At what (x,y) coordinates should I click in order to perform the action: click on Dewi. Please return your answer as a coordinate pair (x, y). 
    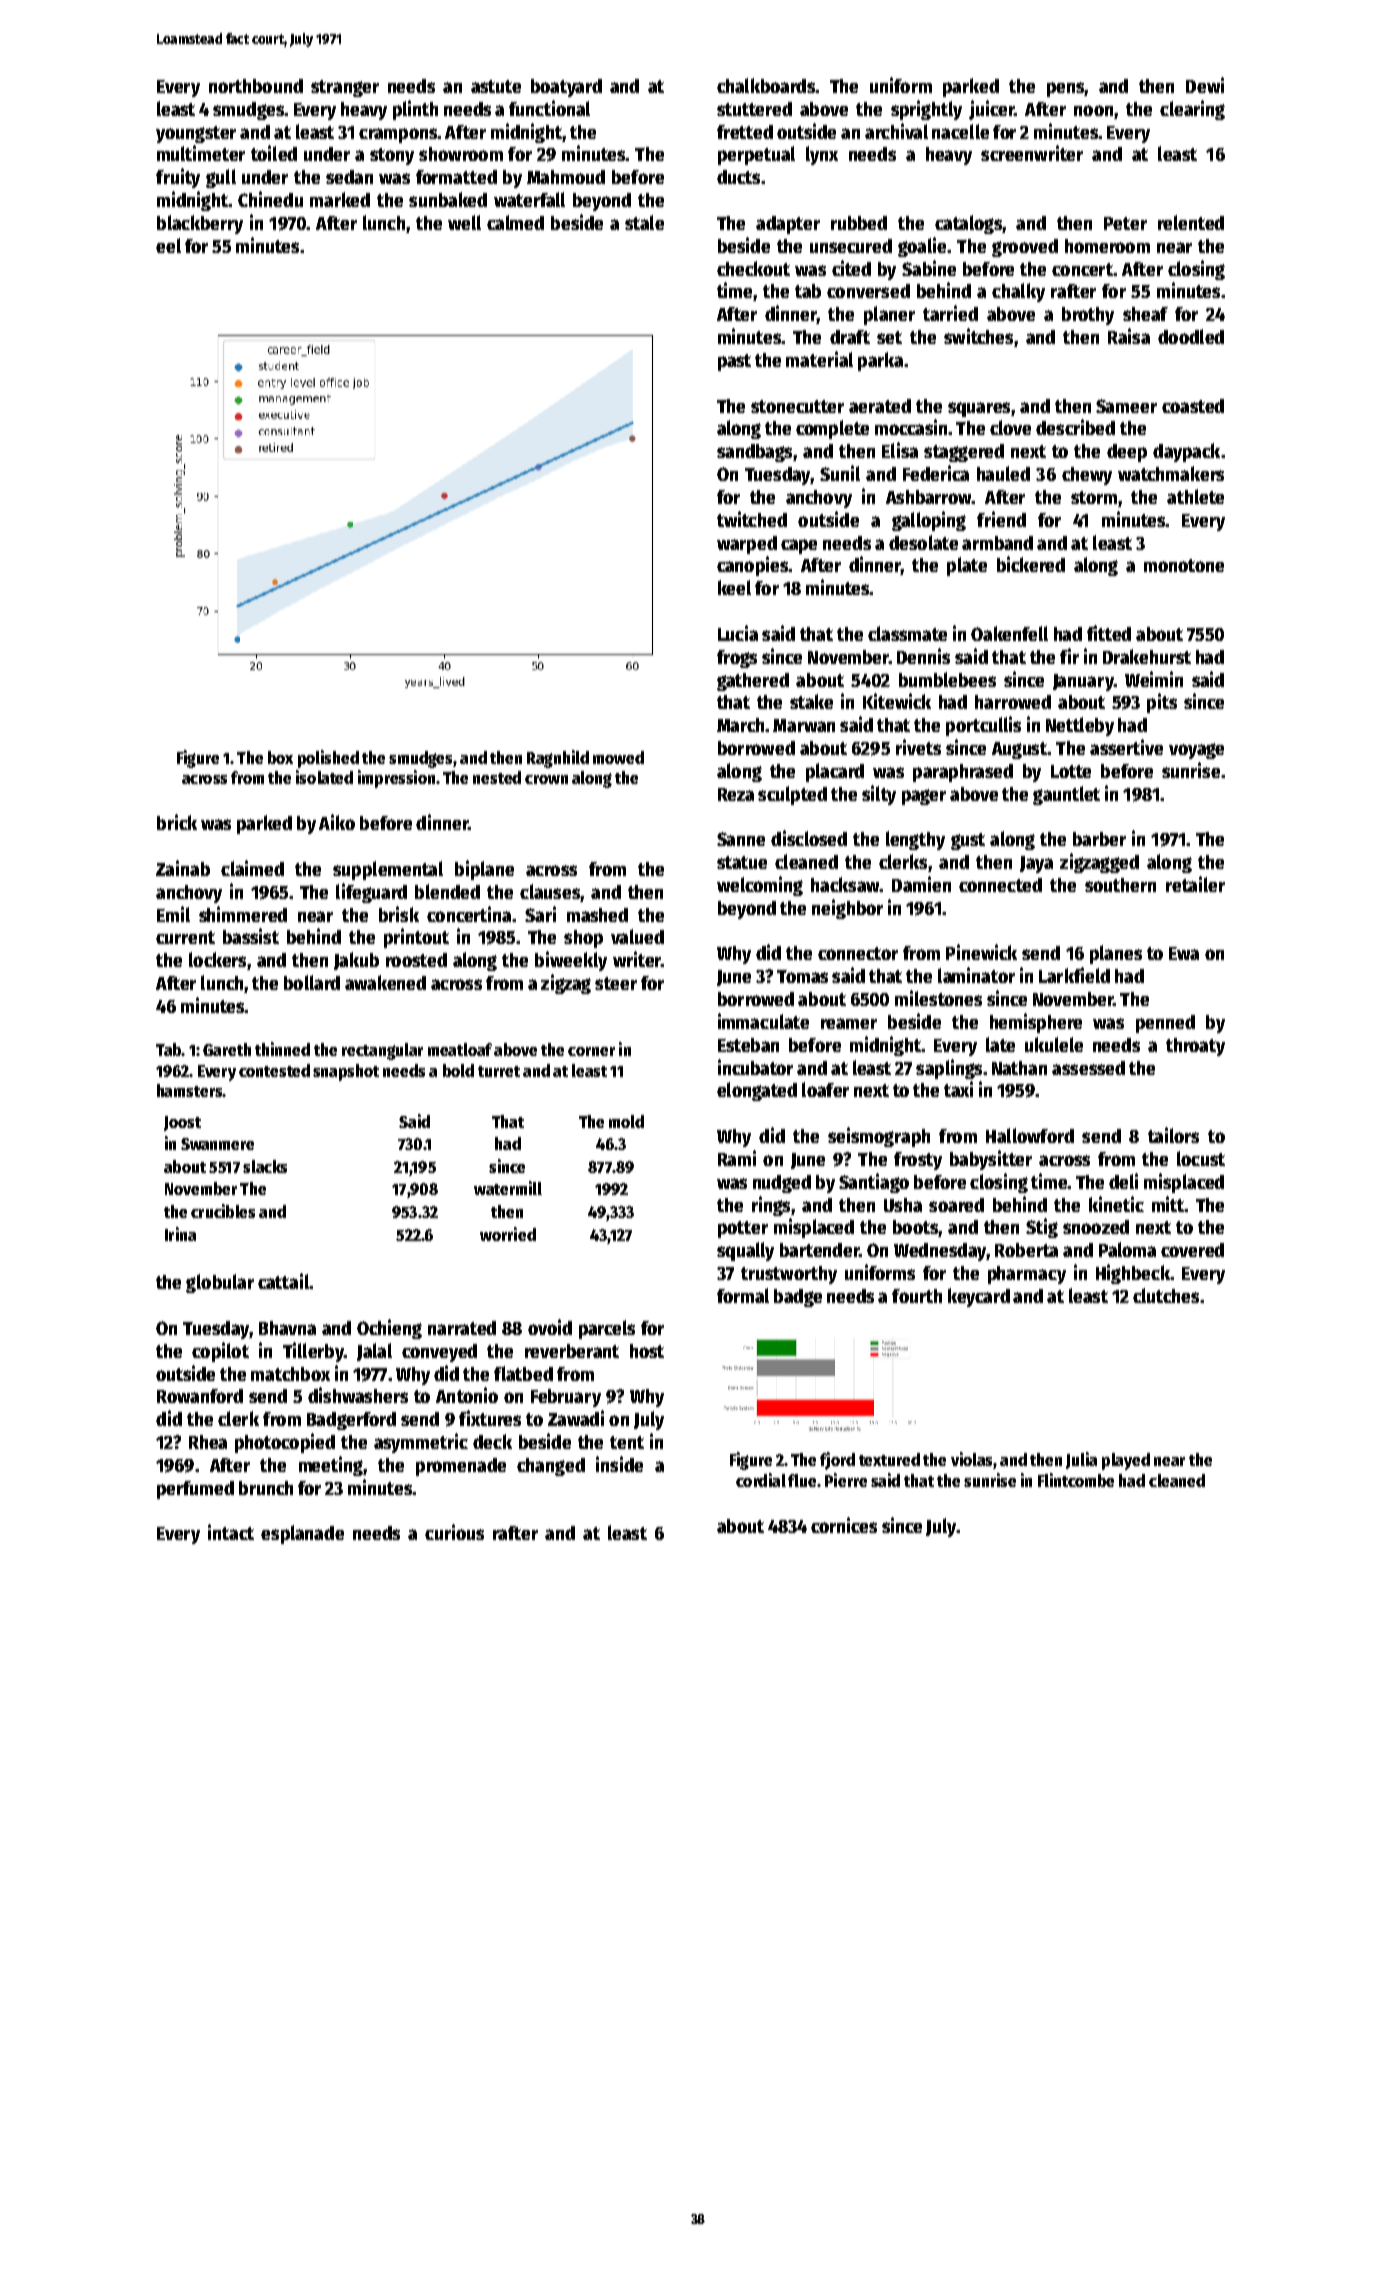
    Looking at the image, I should click on (1205, 85).
